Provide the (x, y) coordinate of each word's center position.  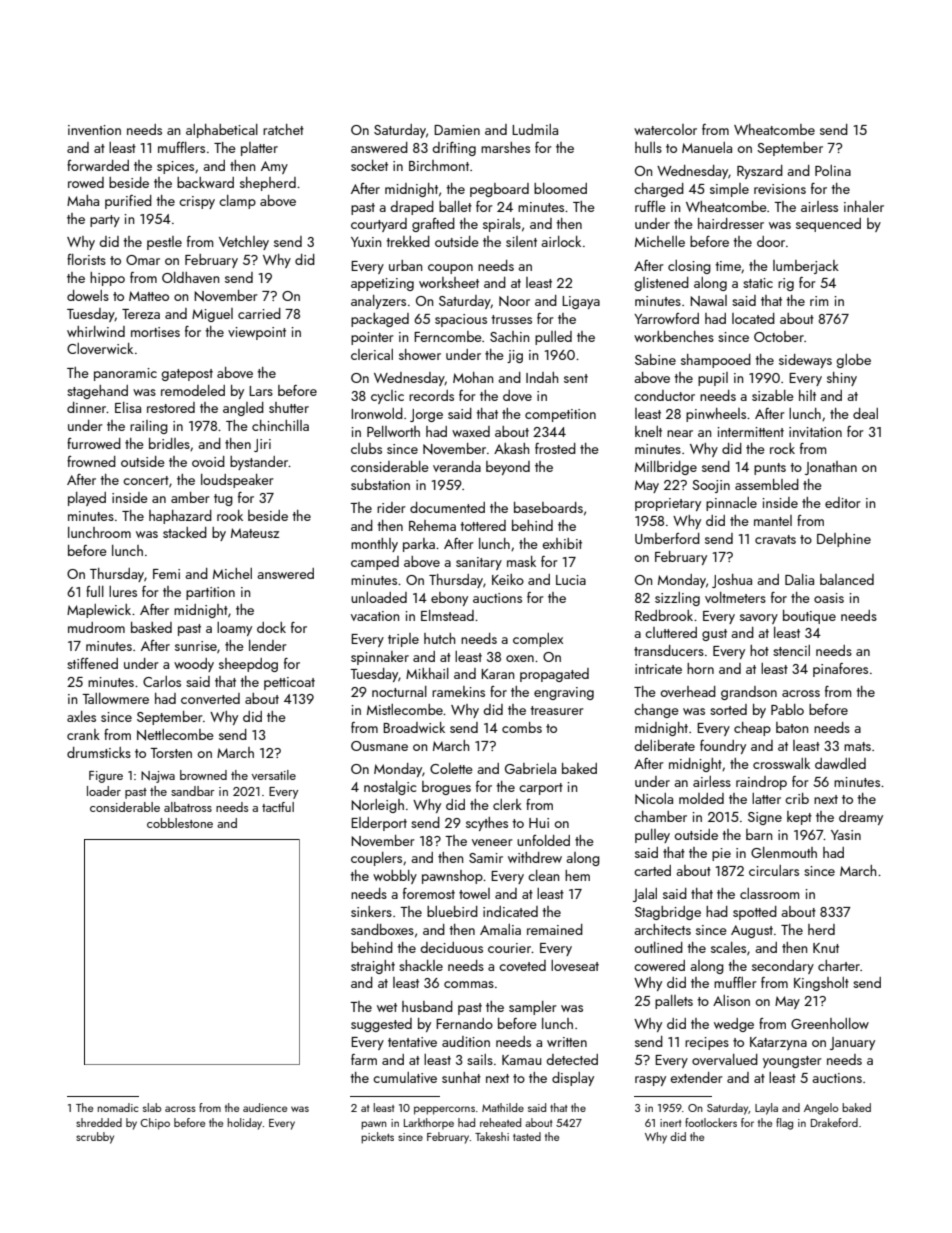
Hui (539, 823)
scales (728, 947)
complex (538, 640)
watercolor (665, 129)
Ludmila (535, 129)
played (87, 499)
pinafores (840, 670)
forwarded (98, 165)
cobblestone (180, 823)
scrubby (95, 1138)
